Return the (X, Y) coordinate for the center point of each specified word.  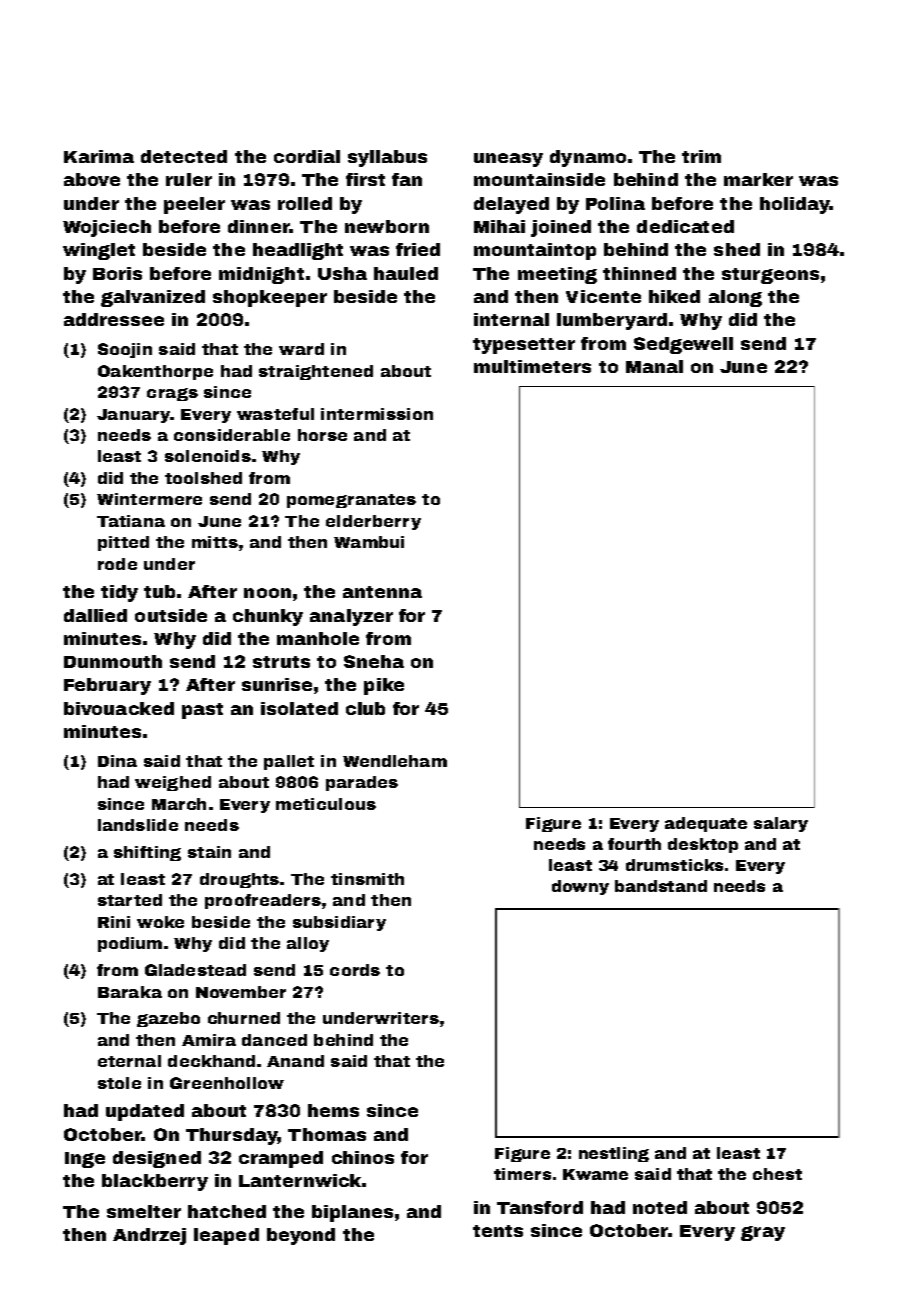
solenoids (208, 456)
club (365, 708)
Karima (99, 156)
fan (407, 179)
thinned (639, 273)
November (241, 992)
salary (781, 824)
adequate (706, 824)
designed (157, 1159)
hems (333, 1110)
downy (580, 887)
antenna (382, 592)
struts (281, 662)
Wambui (369, 542)
